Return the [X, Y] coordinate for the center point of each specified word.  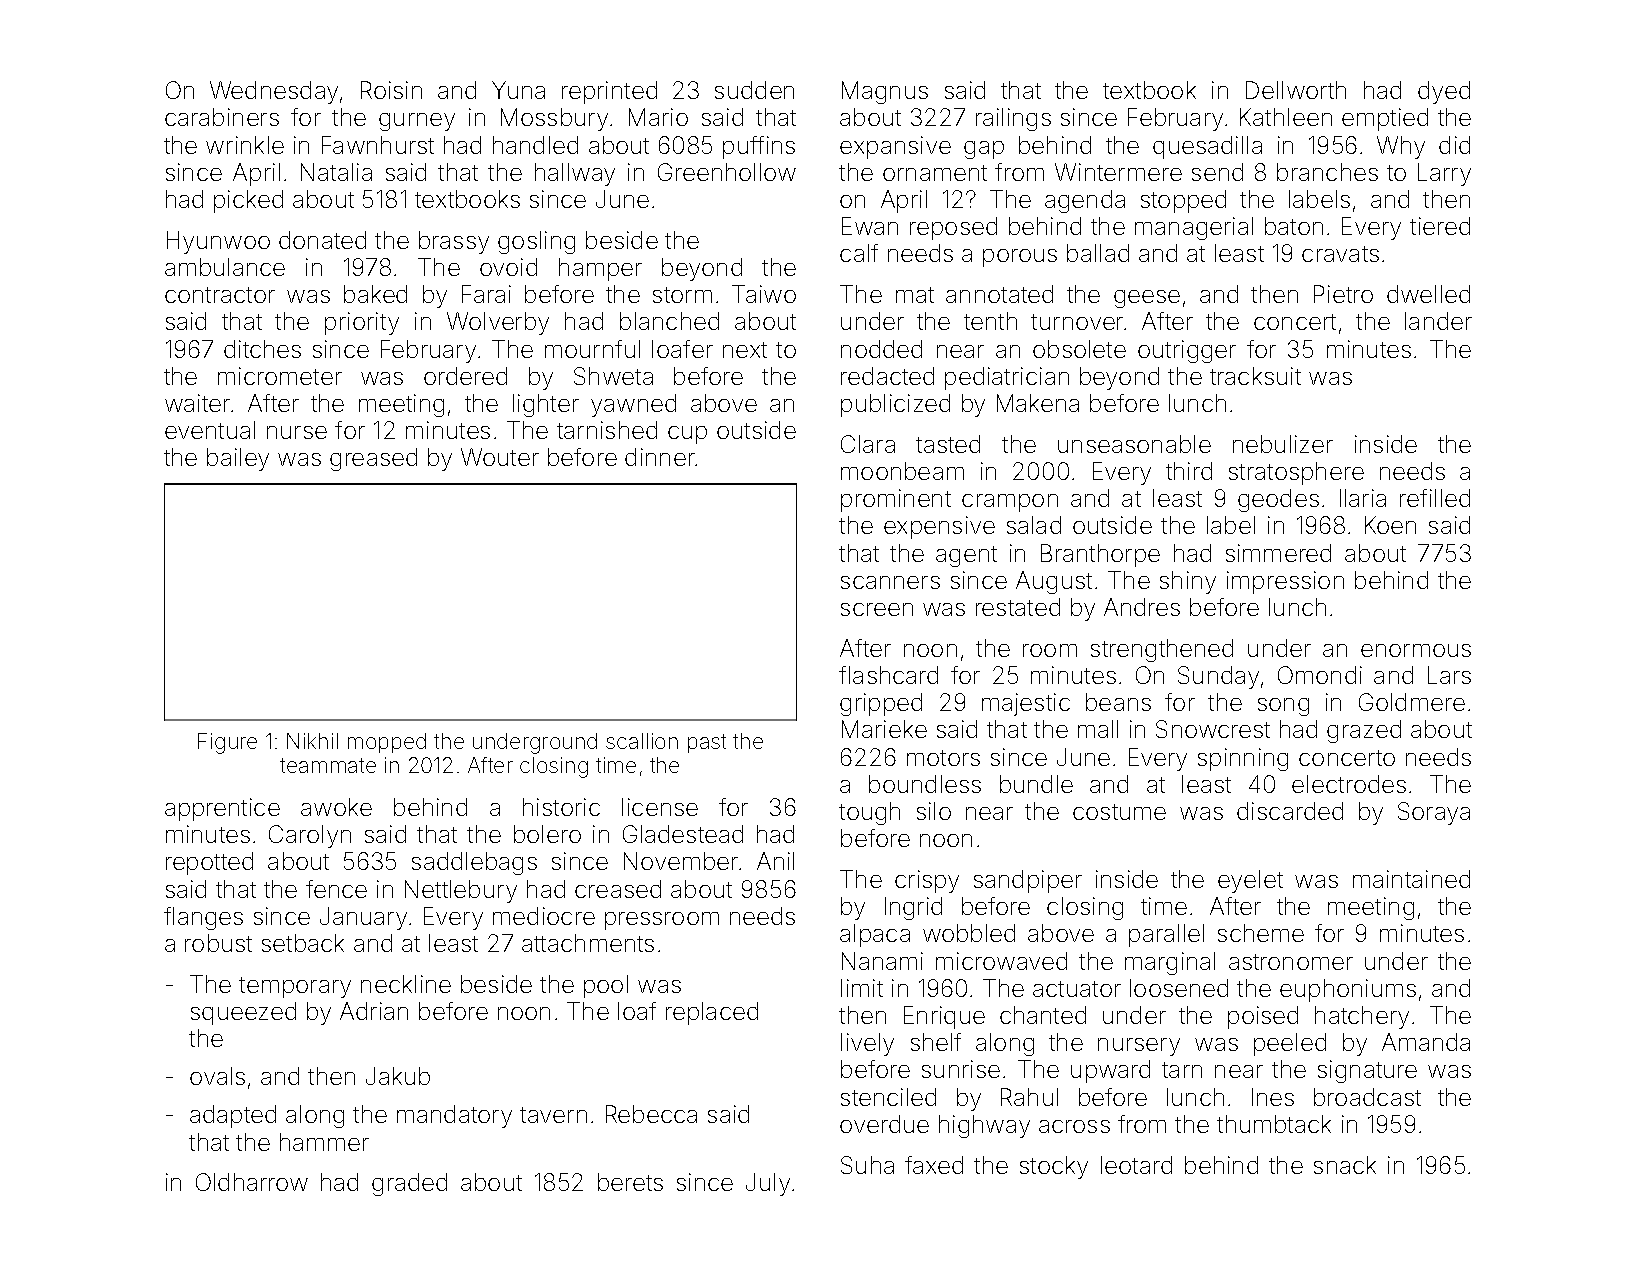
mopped [387, 743]
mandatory [454, 1116]
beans [1118, 702]
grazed [1364, 731]
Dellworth [1296, 90]
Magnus [885, 92]
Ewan [870, 226]
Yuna [518, 90]
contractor [220, 295]
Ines [1273, 1097]
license [660, 807]
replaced [712, 1013]
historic [561, 807]
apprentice [222, 809]
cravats [1340, 254]
